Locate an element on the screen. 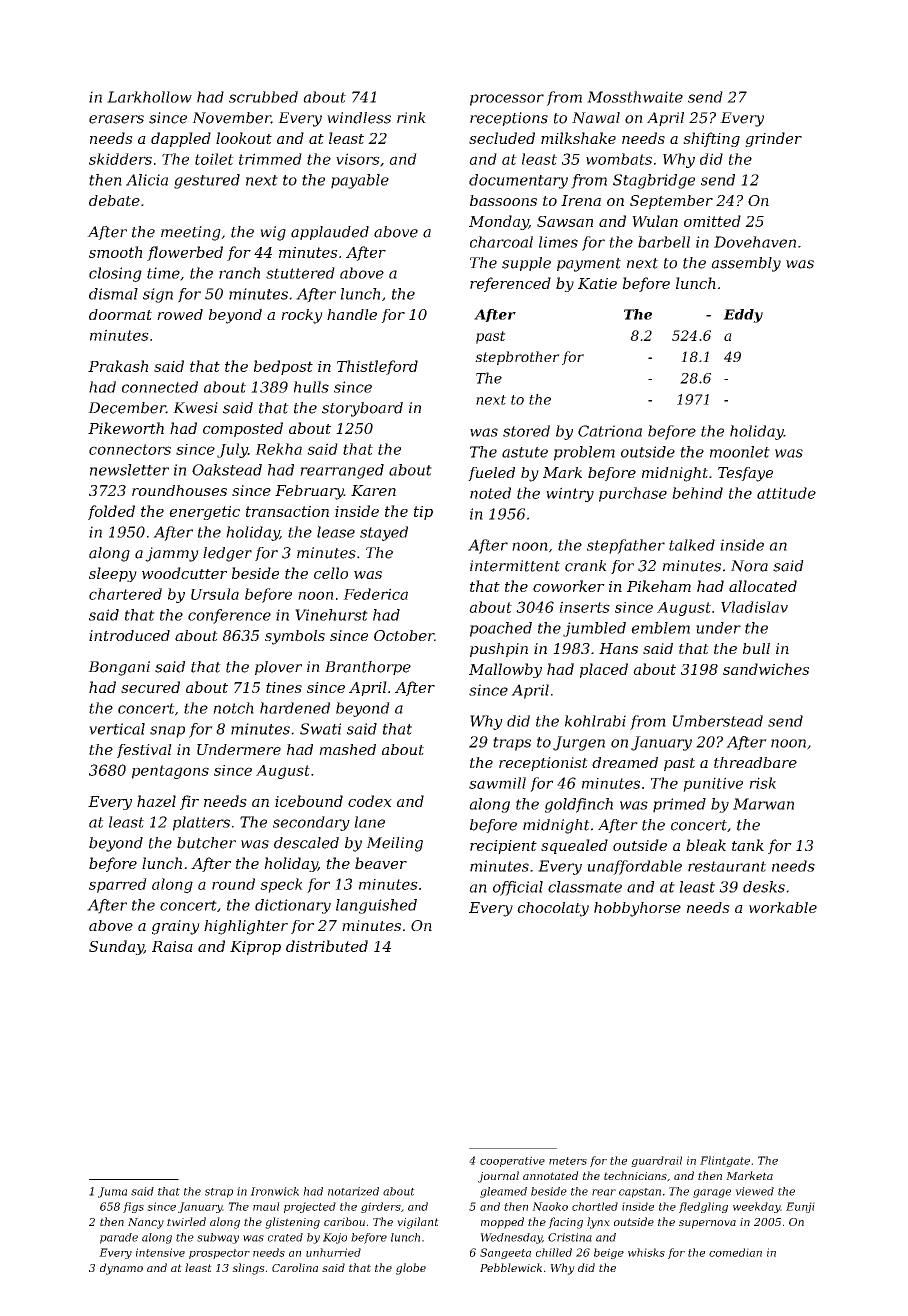  Federica is located at coordinates (375, 594).
